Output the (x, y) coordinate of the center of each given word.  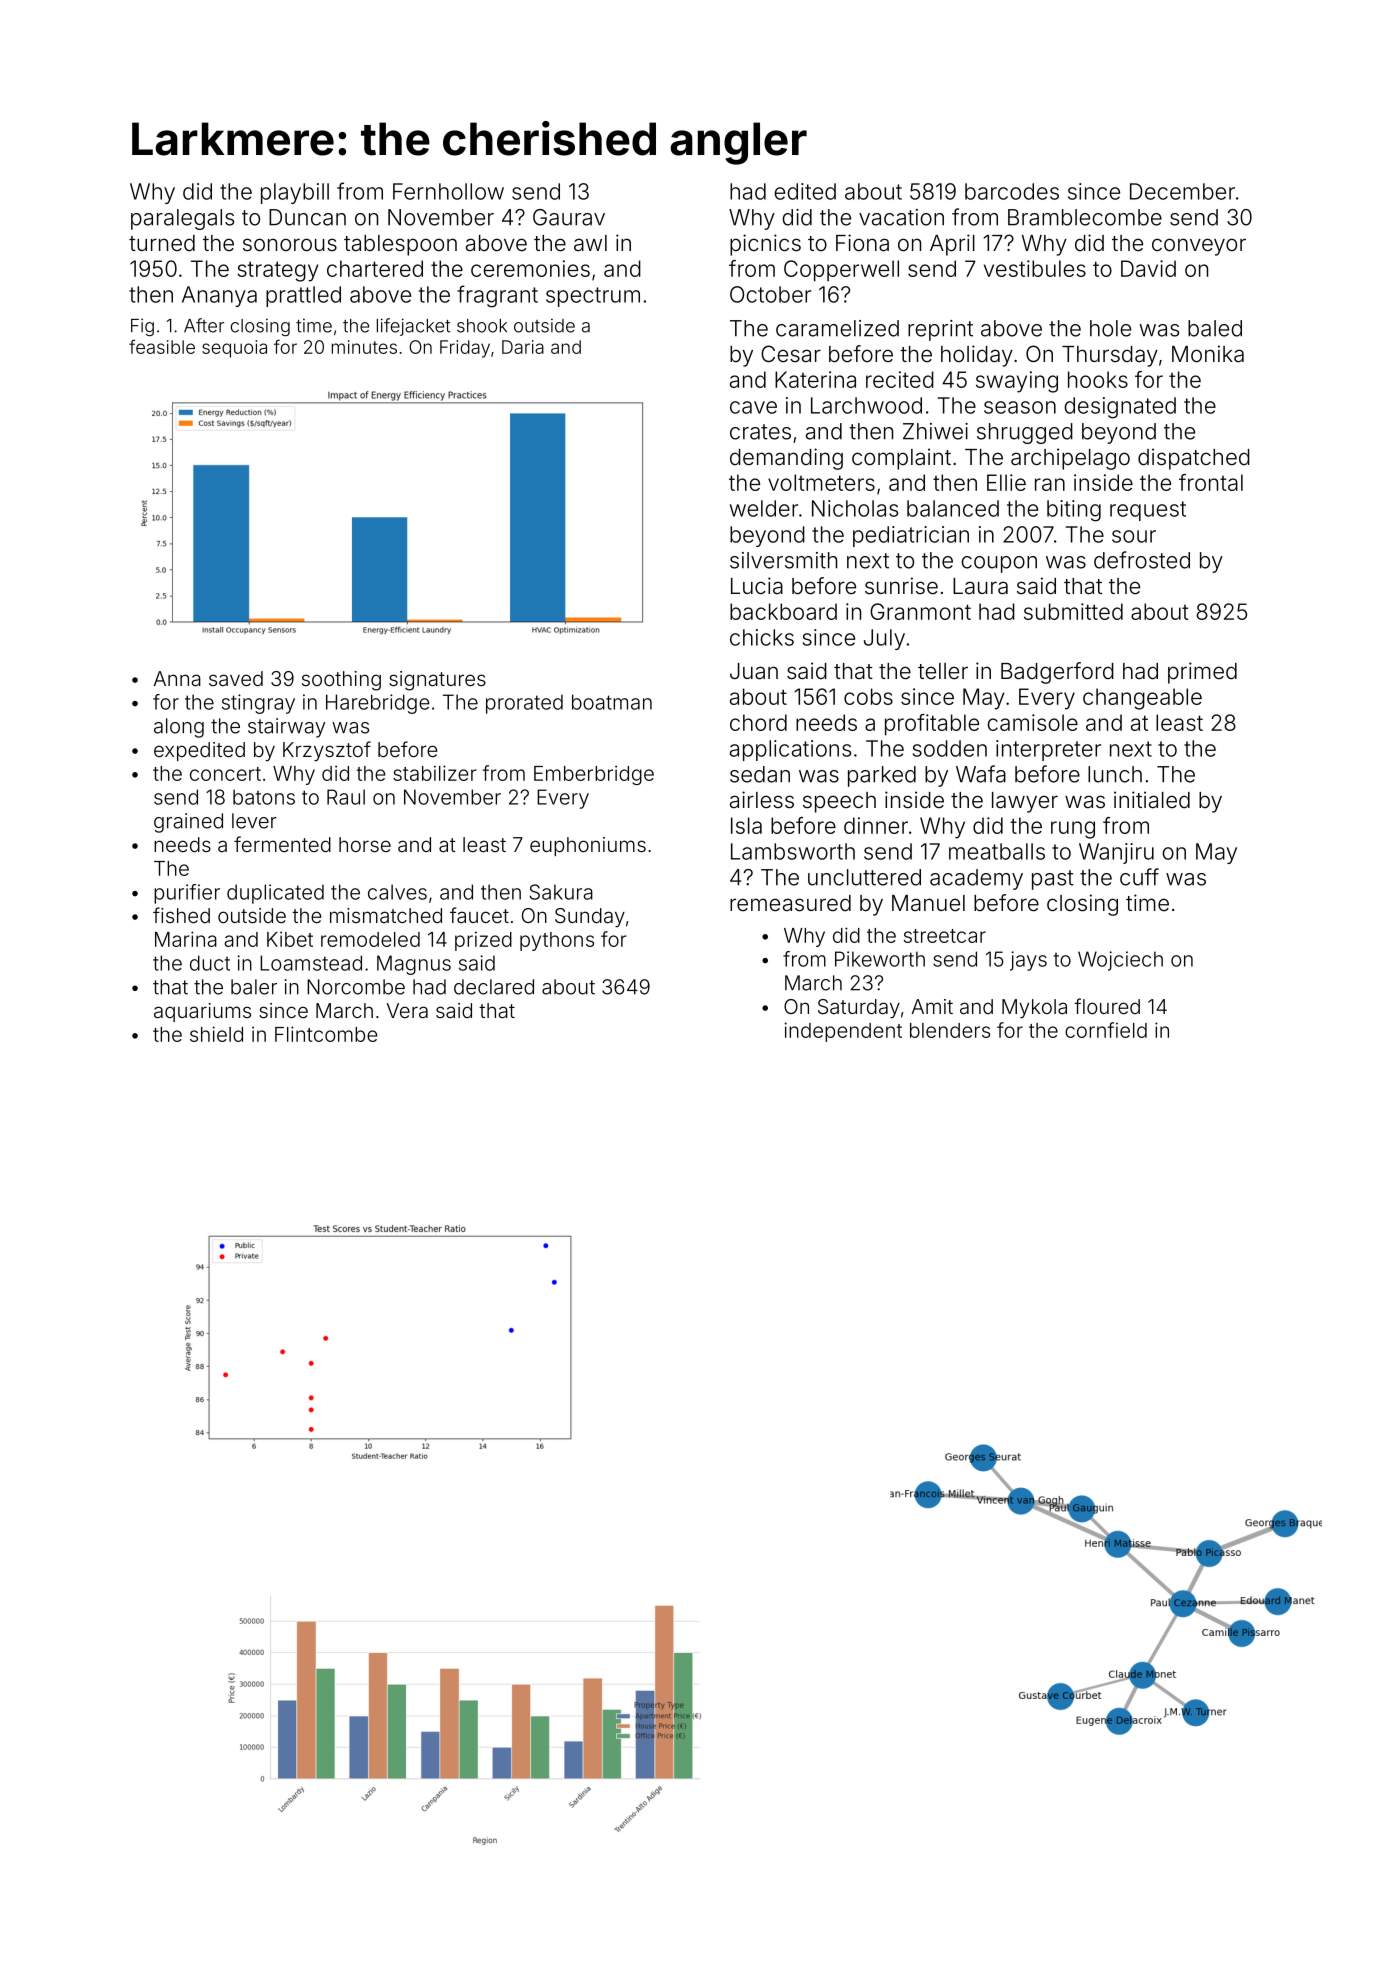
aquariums (202, 1012)
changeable (1142, 699)
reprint (940, 330)
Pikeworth (880, 959)
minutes (364, 347)
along (179, 728)
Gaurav (569, 217)
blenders (950, 1030)
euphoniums (588, 846)
